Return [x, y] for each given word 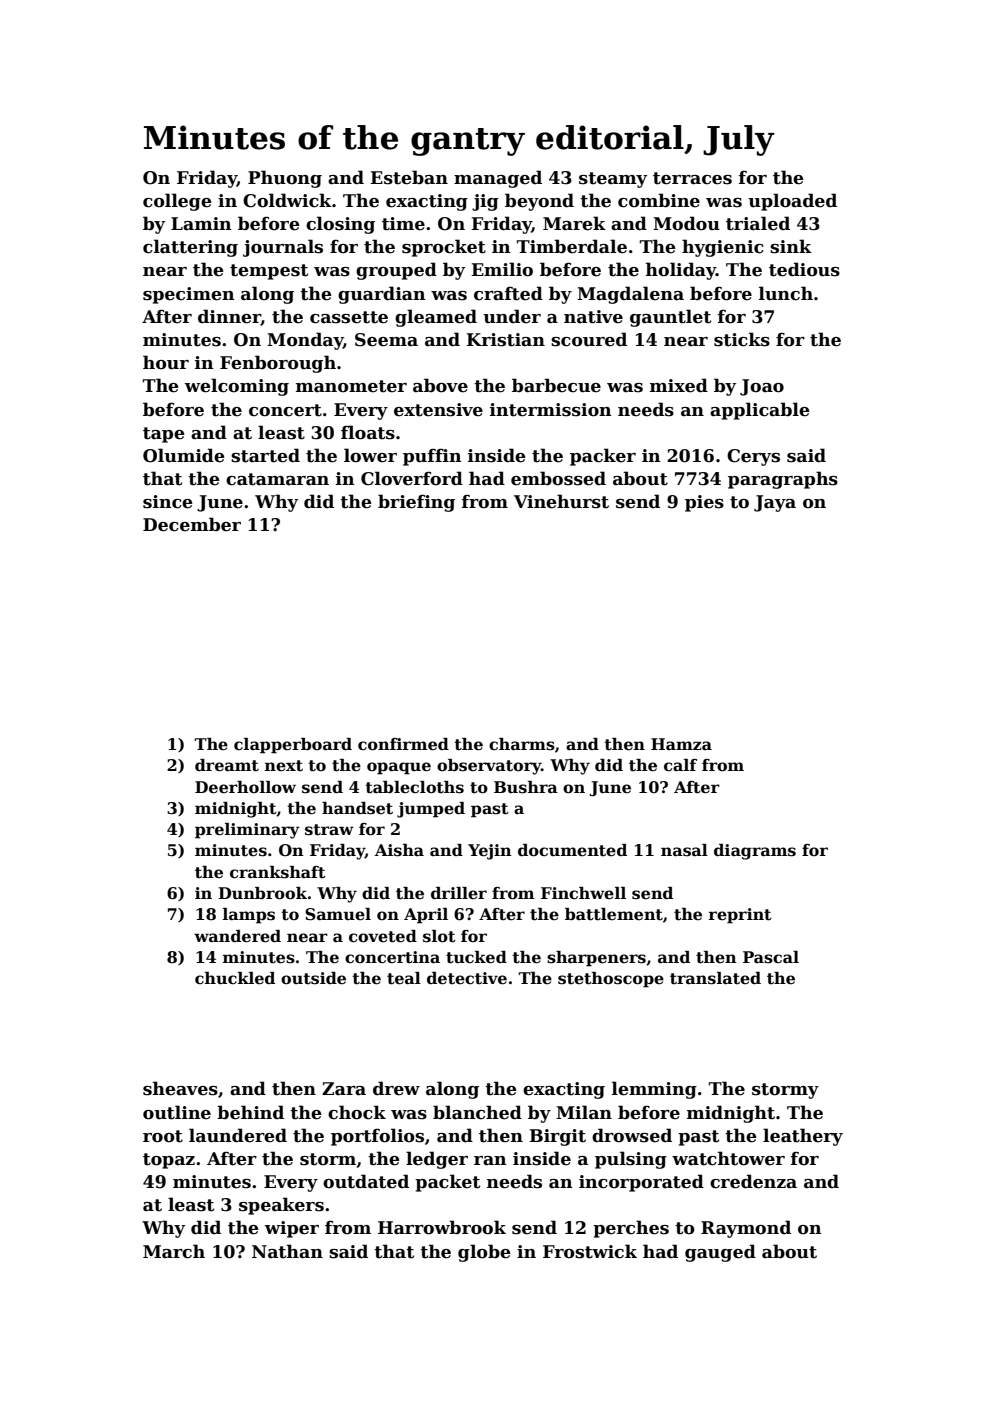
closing [340, 225]
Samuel [338, 914]
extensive [438, 410]
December [192, 524]
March [174, 1251]
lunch [786, 293]
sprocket [444, 248]
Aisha [399, 850]
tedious [804, 269]
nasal [684, 850]
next [284, 766]
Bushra [526, 787]
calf [680, 765]
